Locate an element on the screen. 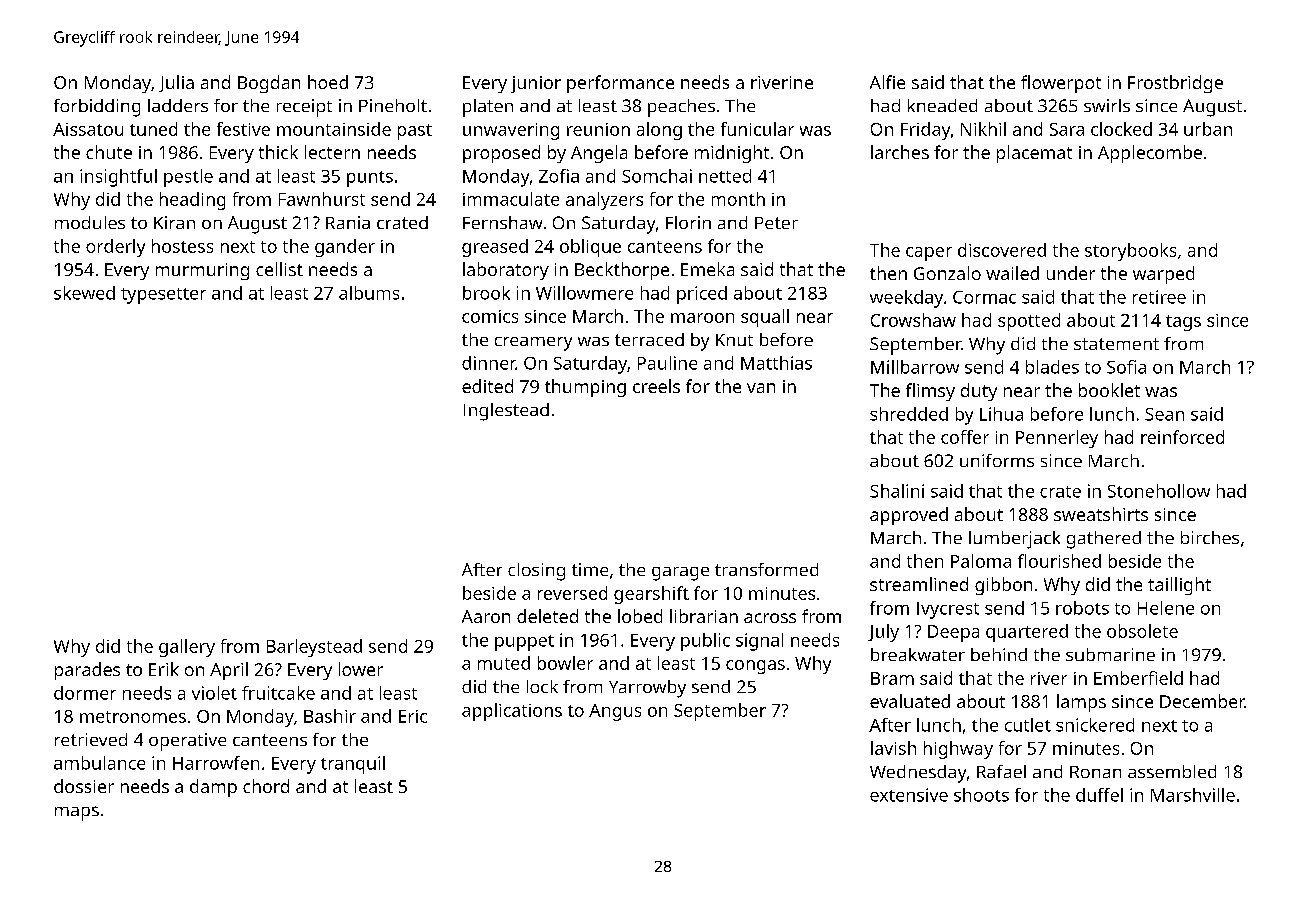 This screenshot has height=924, width=1308. Inglestead is located at coordinates (506, 412).
